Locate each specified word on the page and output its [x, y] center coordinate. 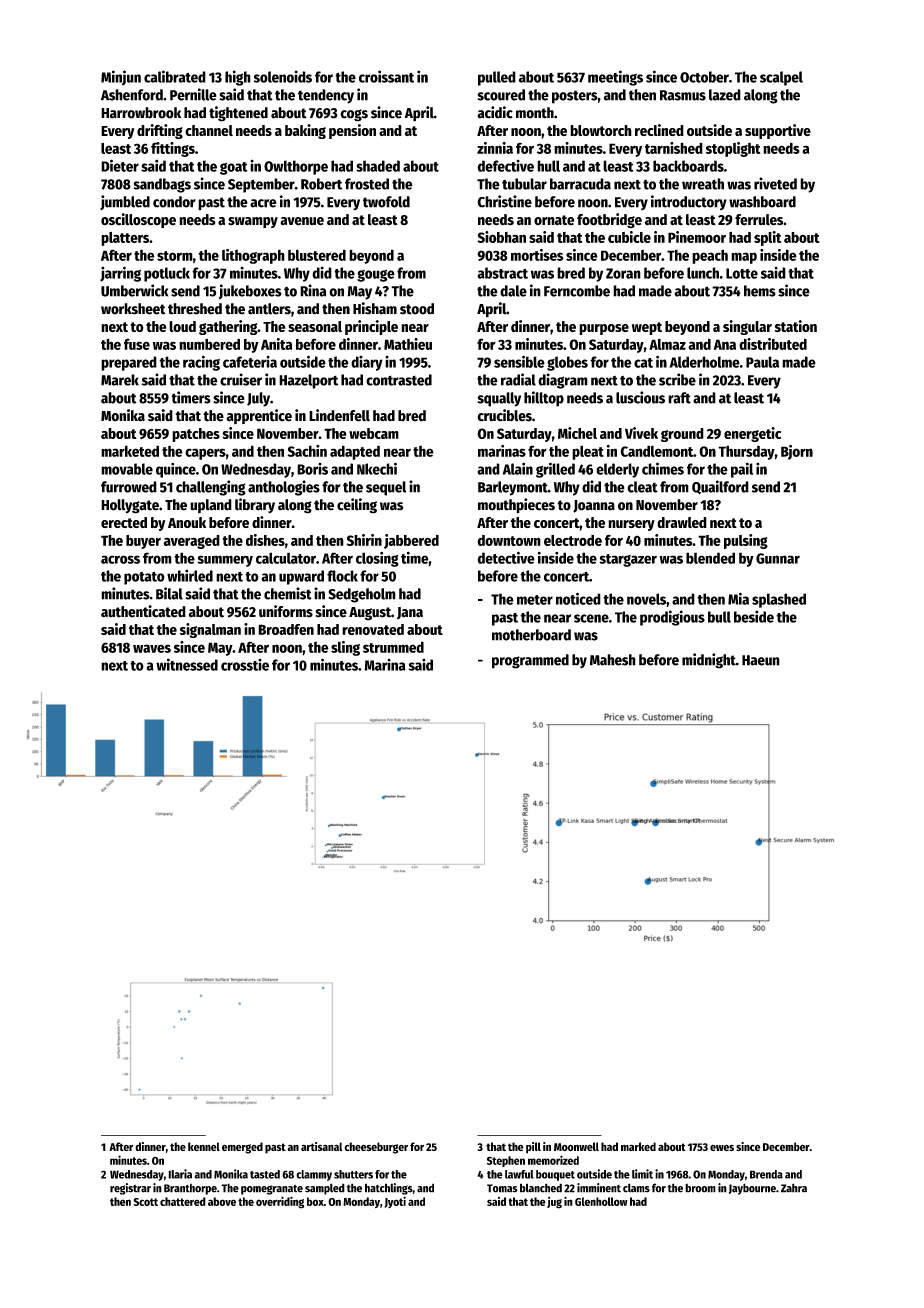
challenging [211, 488]
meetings [615, 78]
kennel [204, 1146]
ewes [722, 1147]
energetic [752, 434]
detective [506, 557]
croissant [386, 76]
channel [209, 130]
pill [533, 1148]
